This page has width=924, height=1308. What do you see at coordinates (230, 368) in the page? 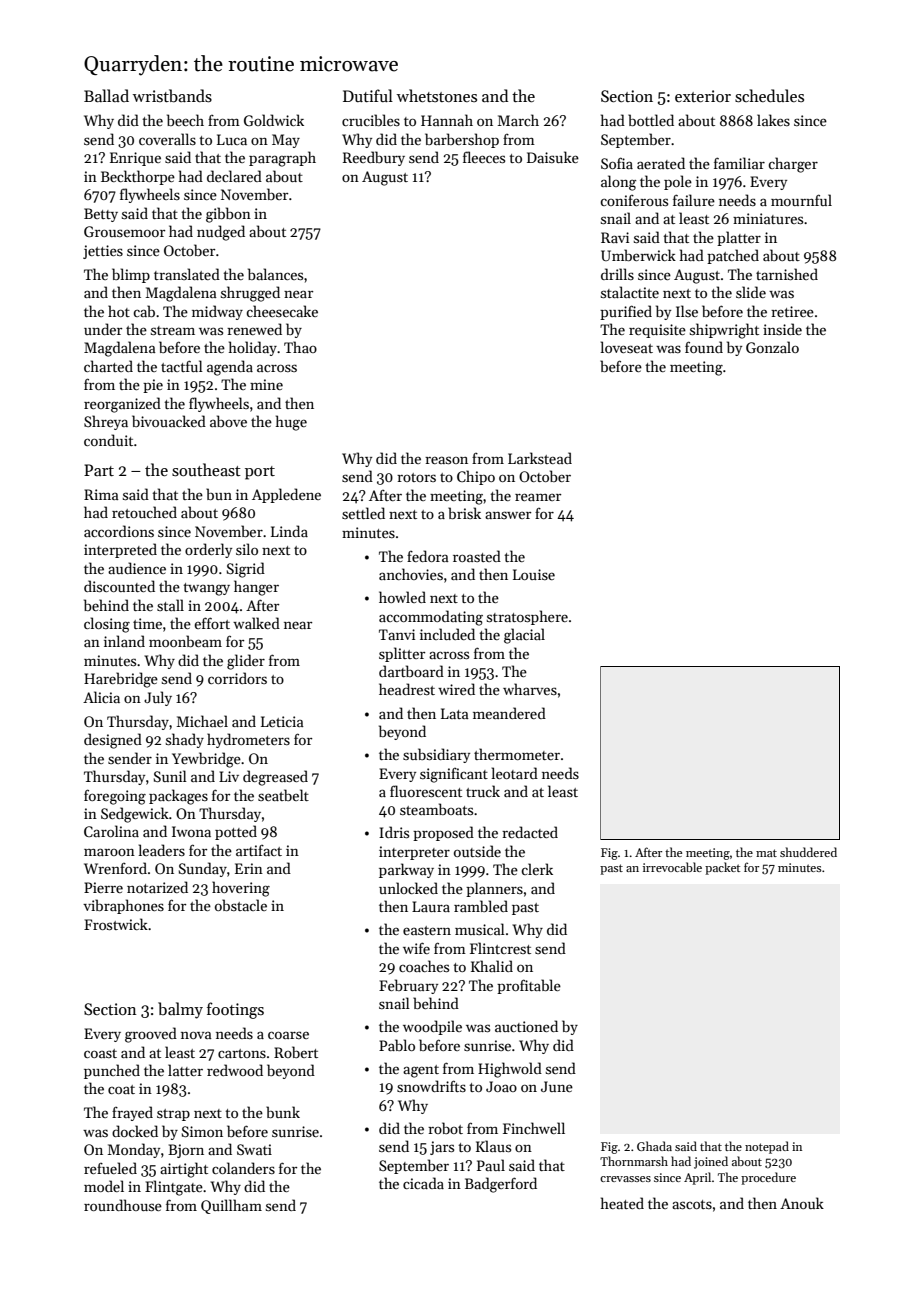
I see `agenda` at bounding box center [230, 368].
